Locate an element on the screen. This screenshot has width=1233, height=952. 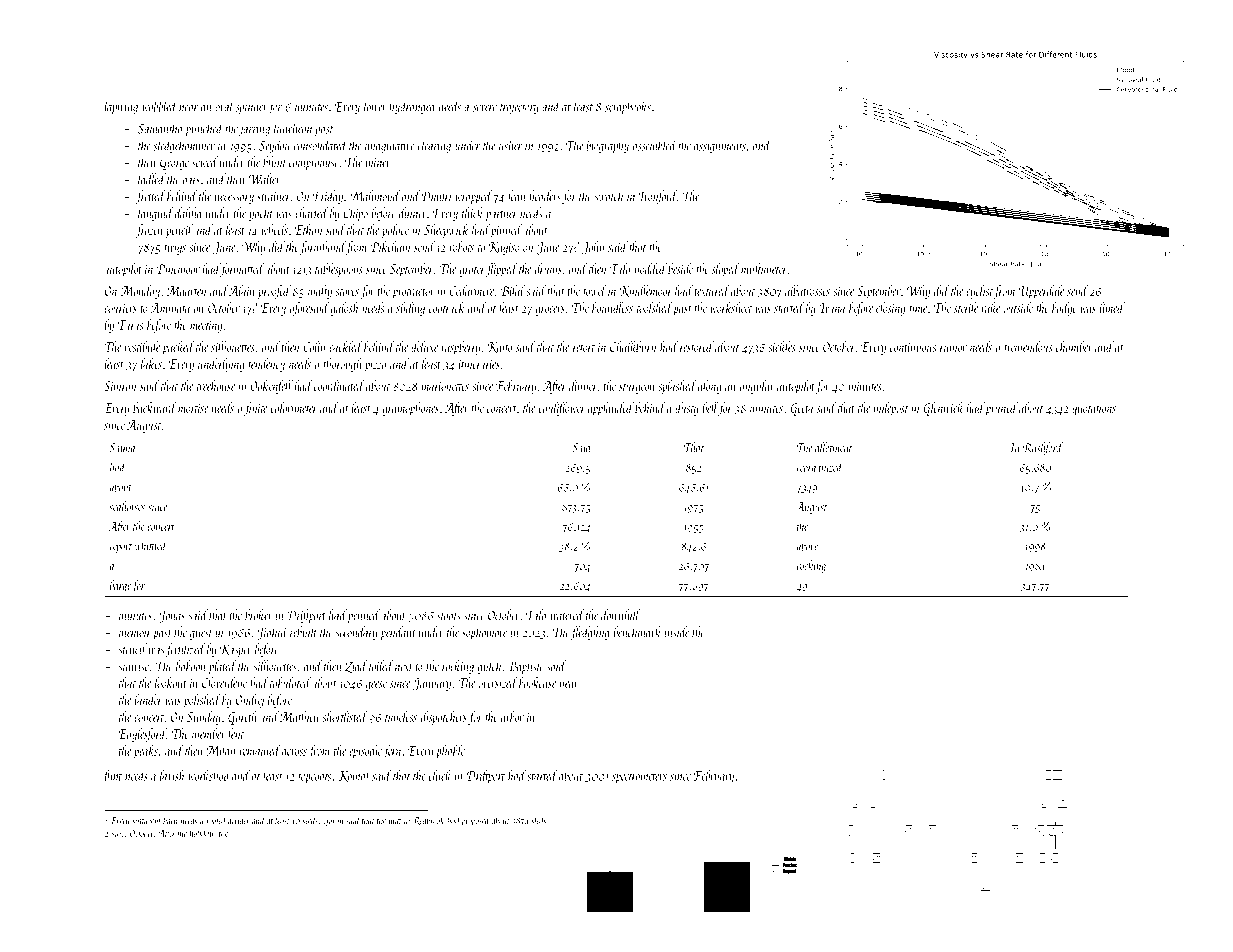
gramophones is located at coordinates (410, 409).
